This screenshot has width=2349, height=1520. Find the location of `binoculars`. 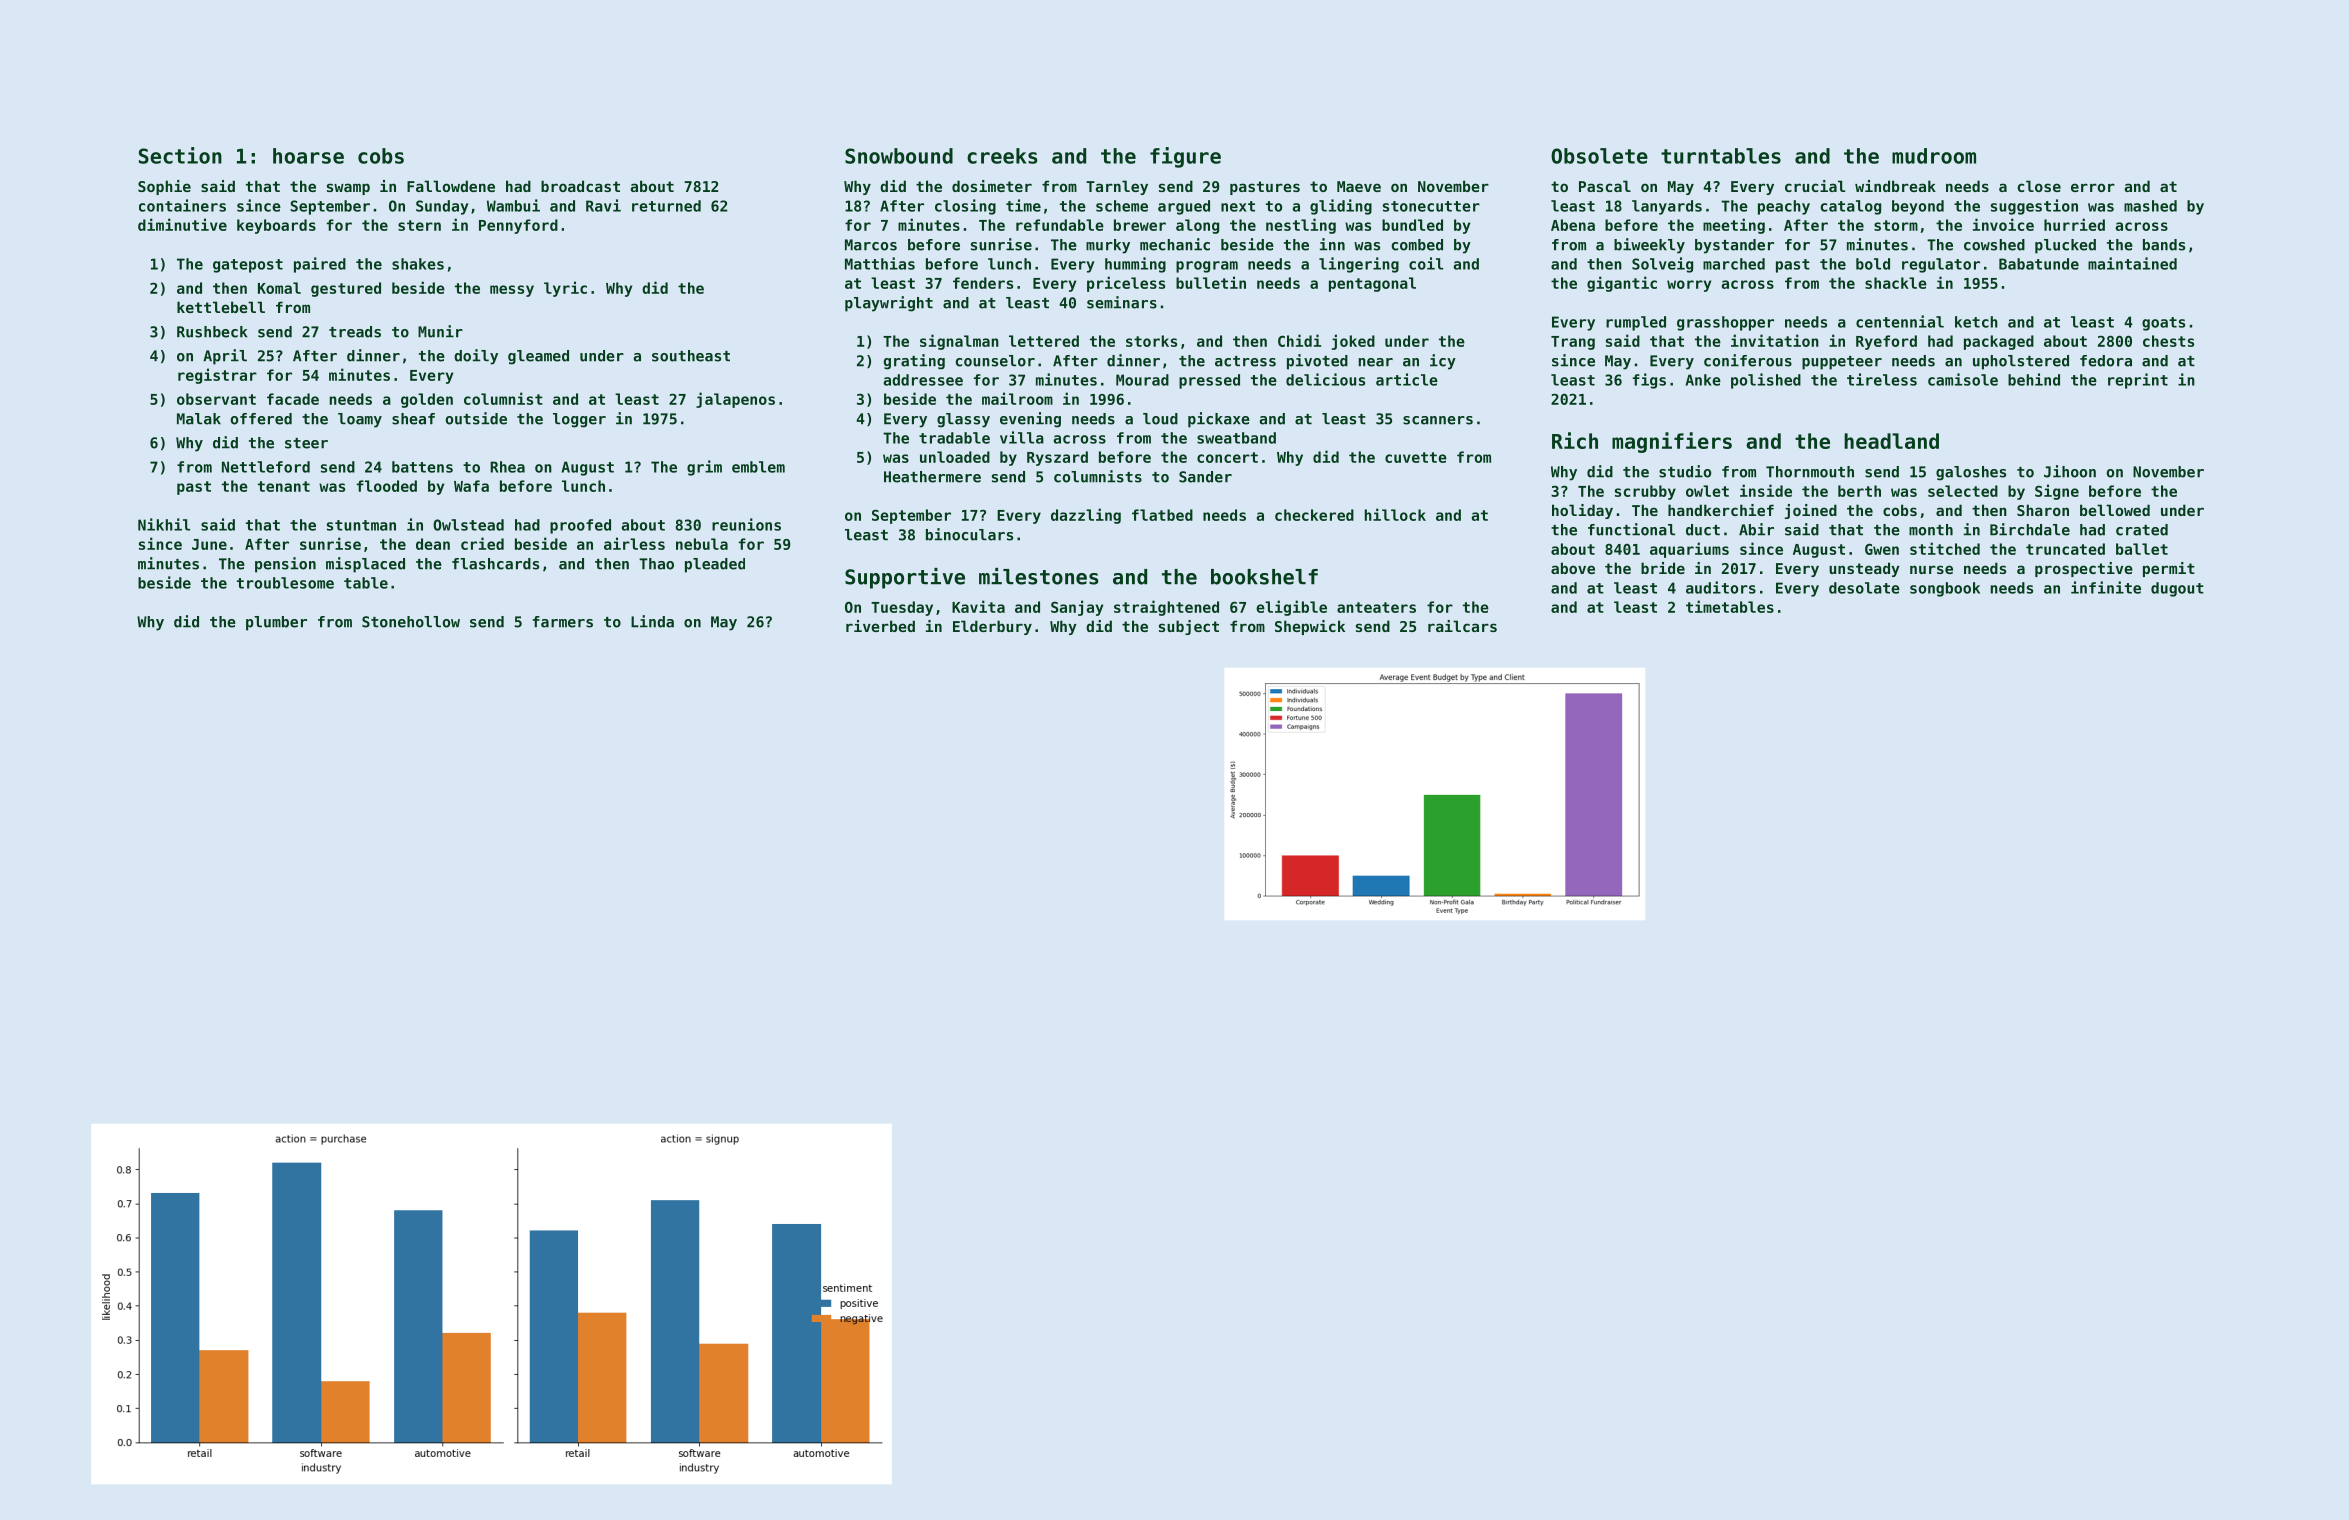

binoculars is located at coordinates (969, 534).
